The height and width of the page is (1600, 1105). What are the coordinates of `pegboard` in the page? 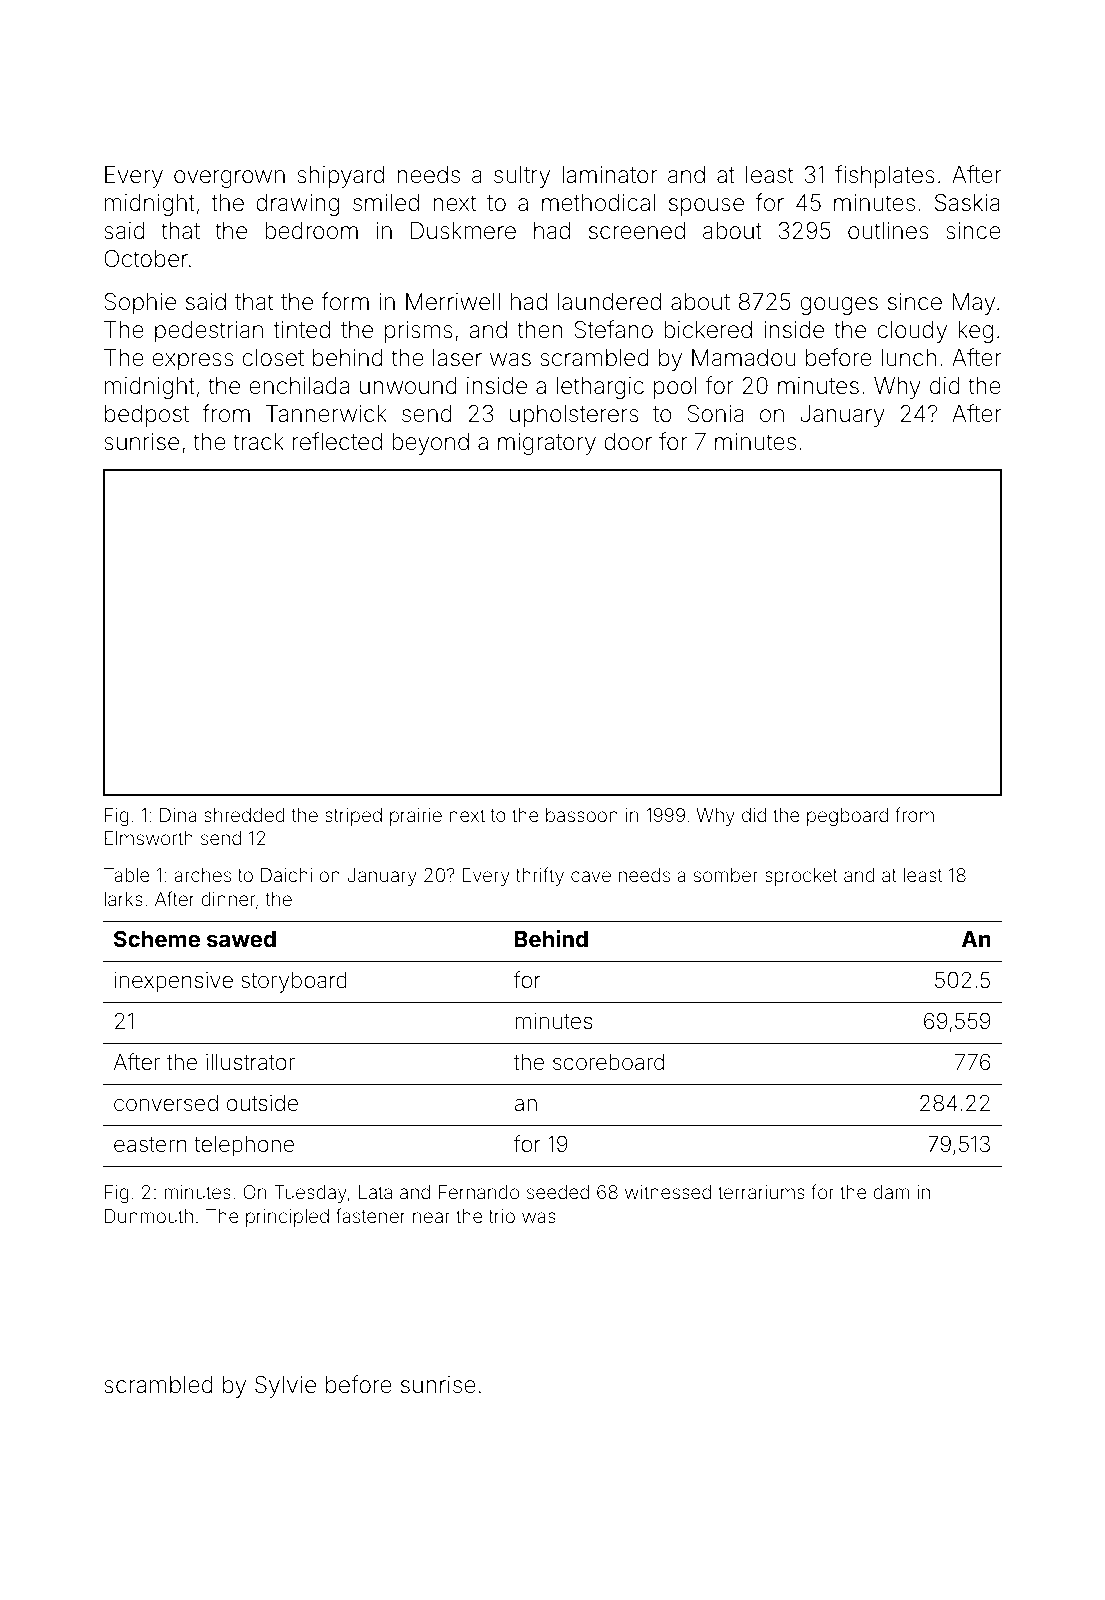 It's located at (847, 817).
